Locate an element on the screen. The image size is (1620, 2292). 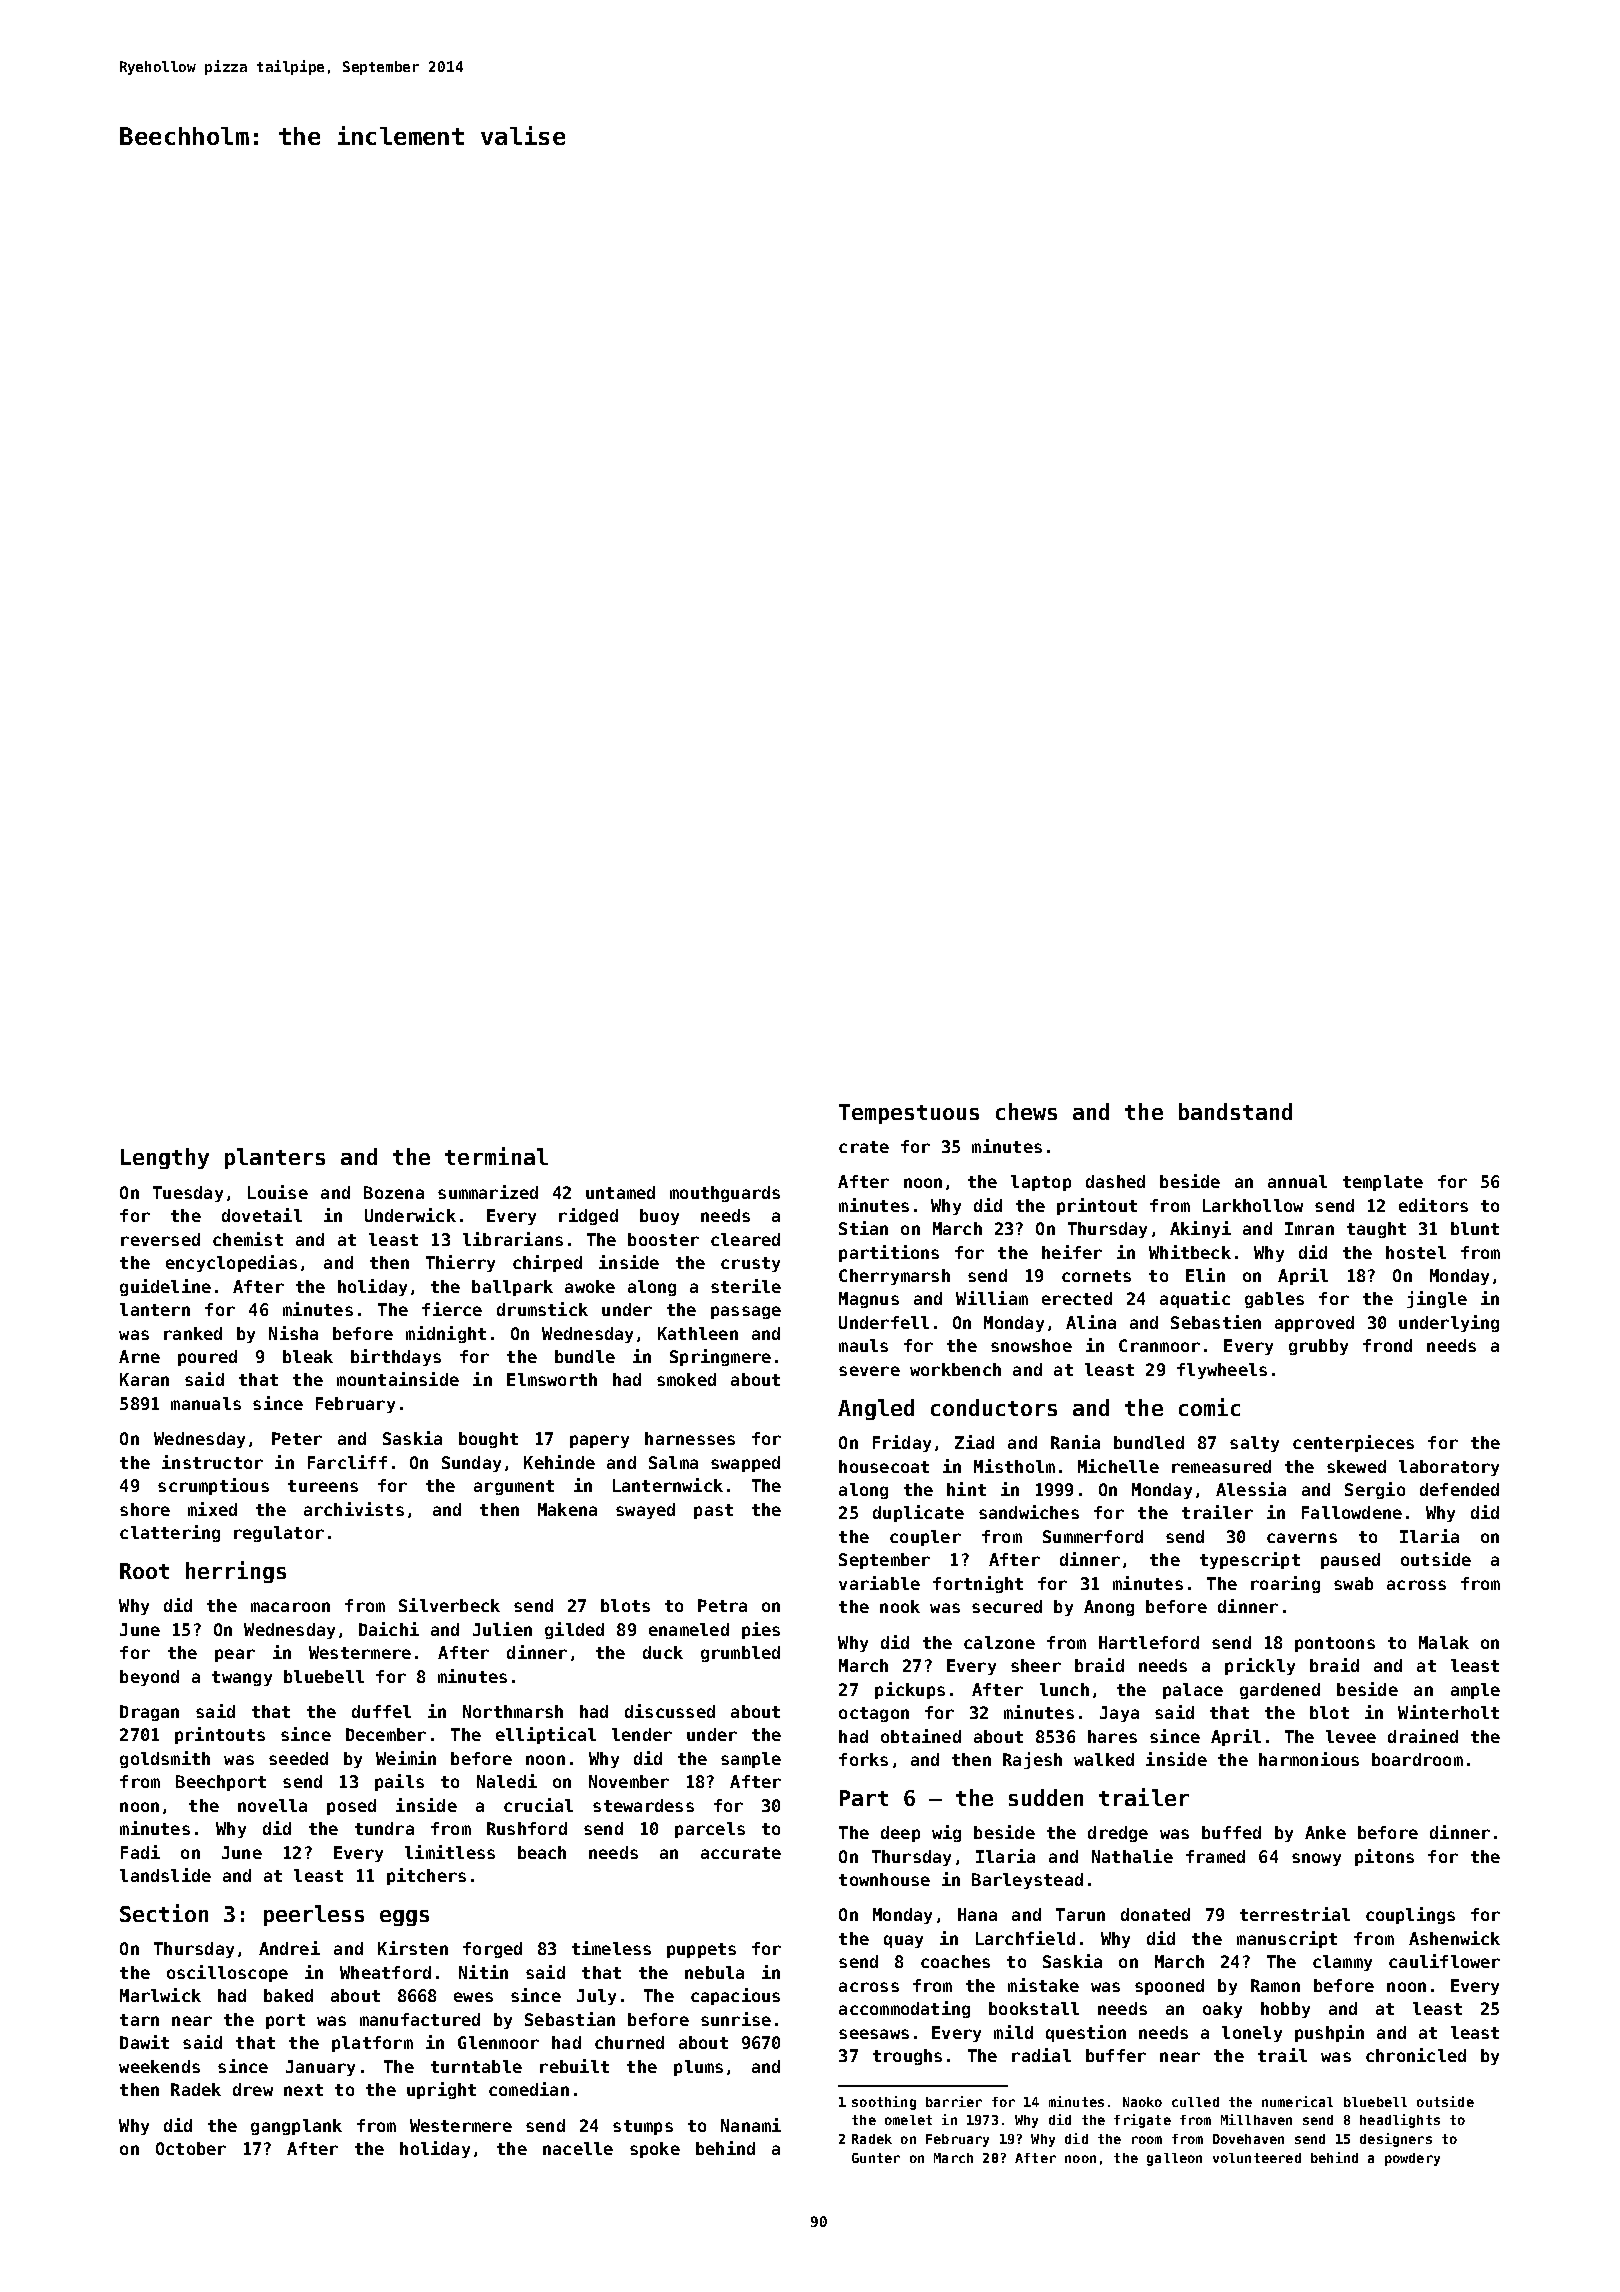
October is located at coordinates (191, 2148).
